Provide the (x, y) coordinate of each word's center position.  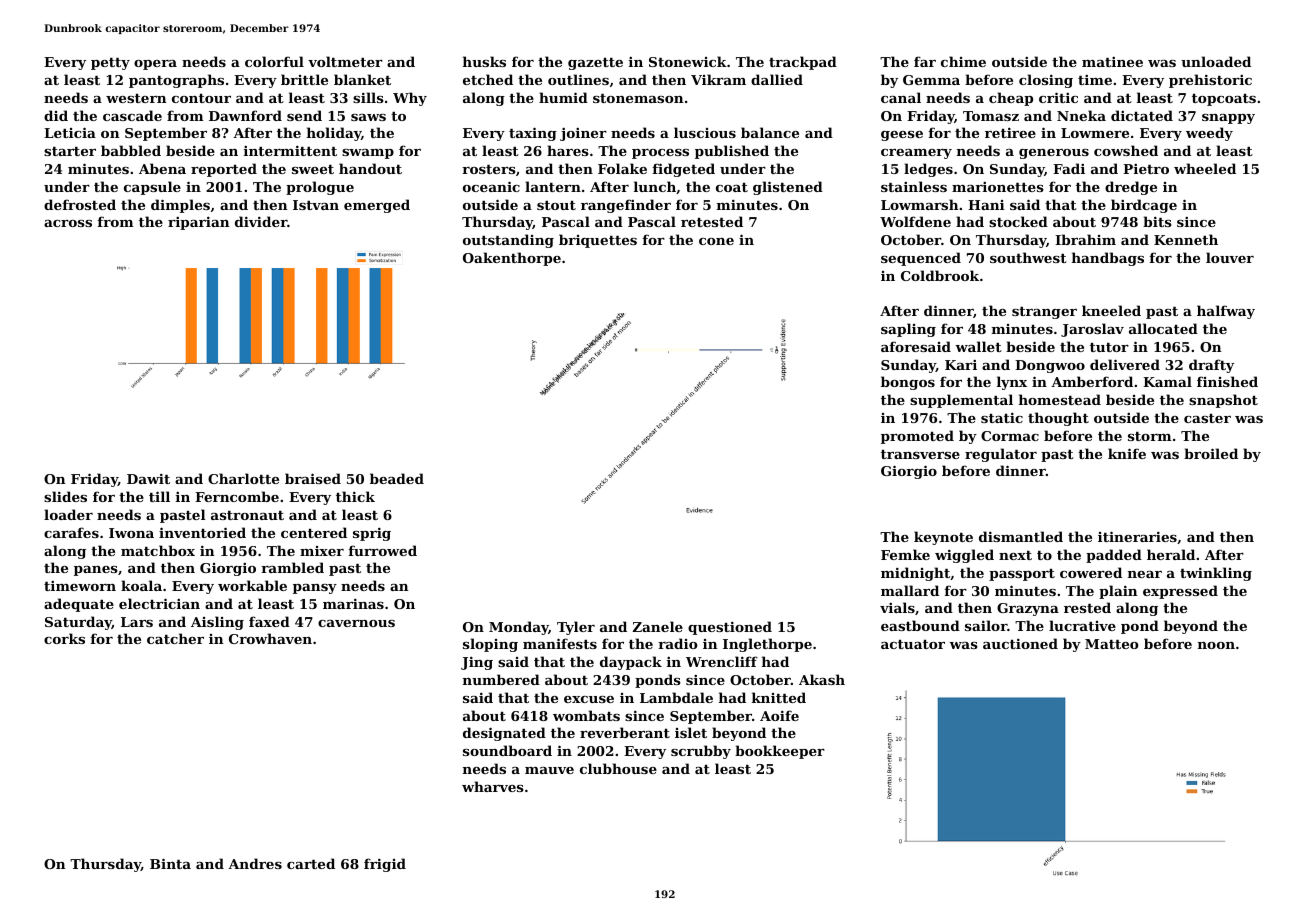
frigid (385, 865)
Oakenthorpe (512, 259)
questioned (730, 628)
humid (563, 97)
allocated (1163, 328)
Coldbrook (940, 275)
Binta (170, 863)
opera (155, 65)
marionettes (998, 187)
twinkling (1216, 574)
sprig (372, 534)
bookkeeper (780, 752)
